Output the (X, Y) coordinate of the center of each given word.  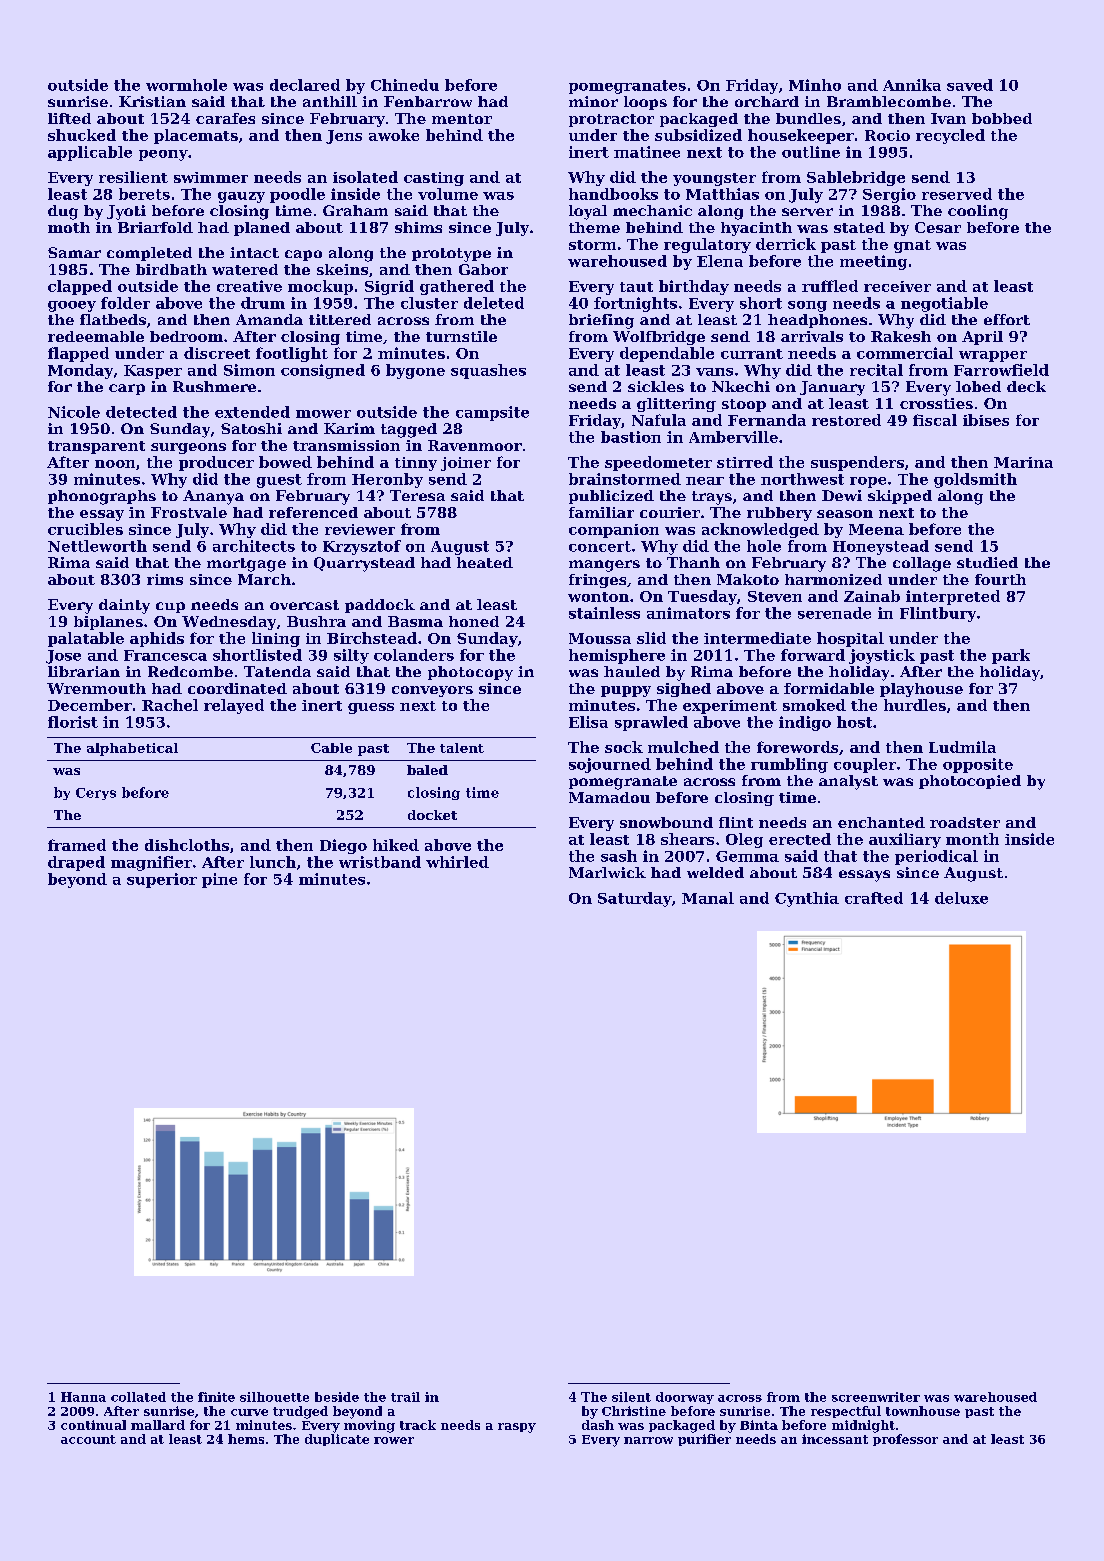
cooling (978, 212)
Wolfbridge (659, 338)
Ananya (213, 497)
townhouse (923, 1411)
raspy (517, 1428)
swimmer (211, 177)
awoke (394, 135)
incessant (835, 1439)
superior (162, 880)
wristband (380, 862)
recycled (950, 136)
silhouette (274, 1397)
